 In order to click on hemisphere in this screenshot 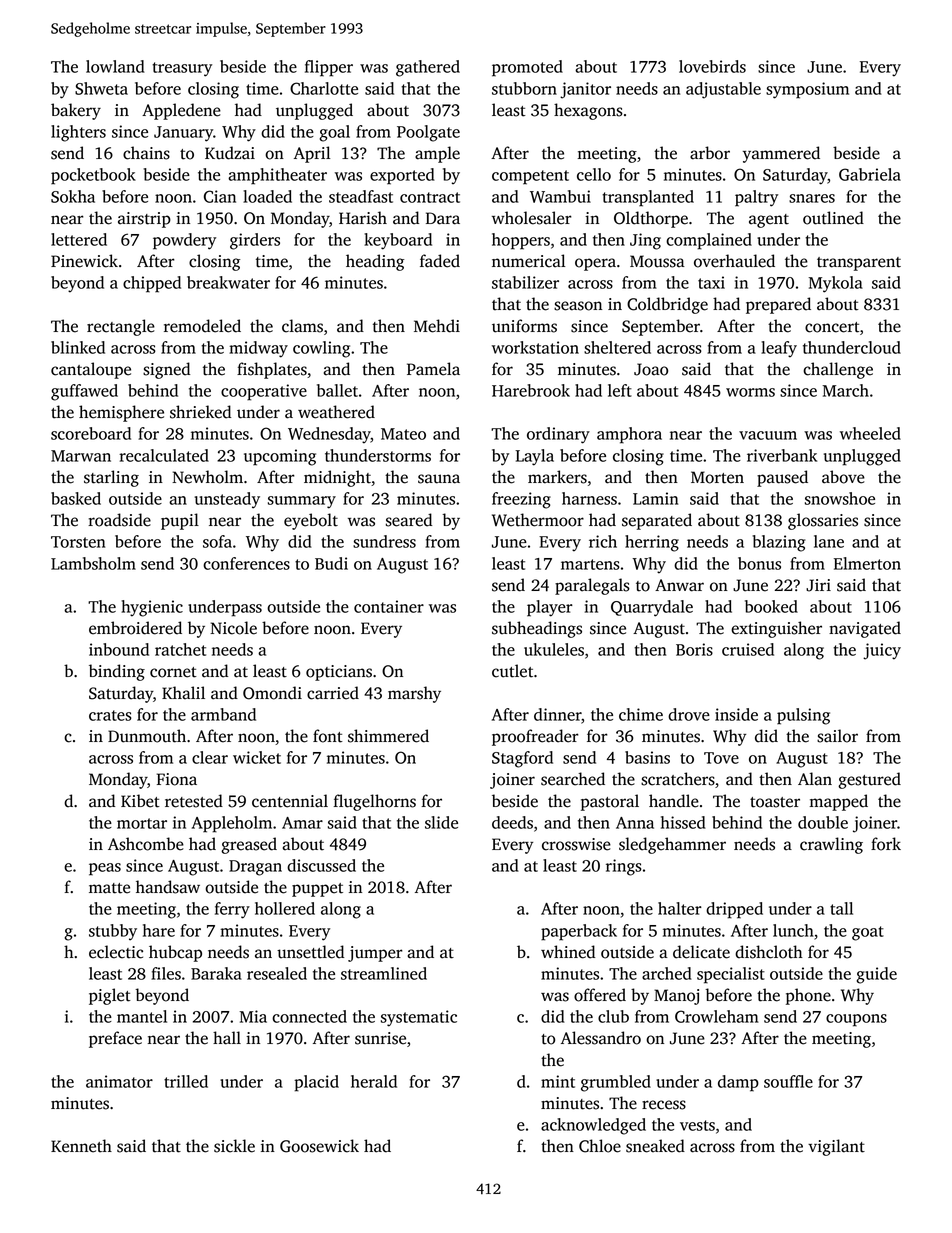, I will do `click(121, 413)`.
